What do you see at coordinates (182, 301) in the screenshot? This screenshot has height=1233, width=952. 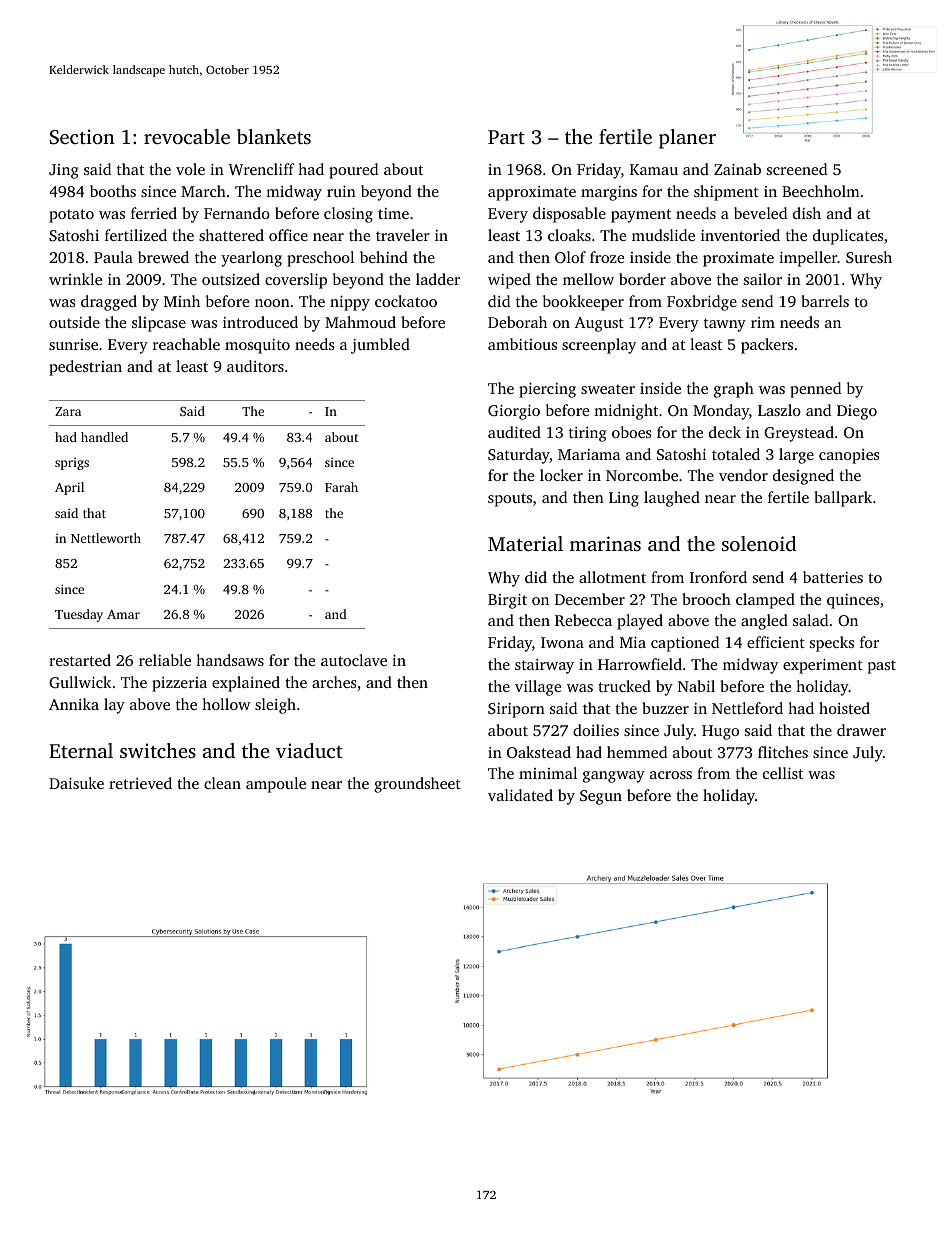 I see `Minh` at bounding box center [182, 301].
